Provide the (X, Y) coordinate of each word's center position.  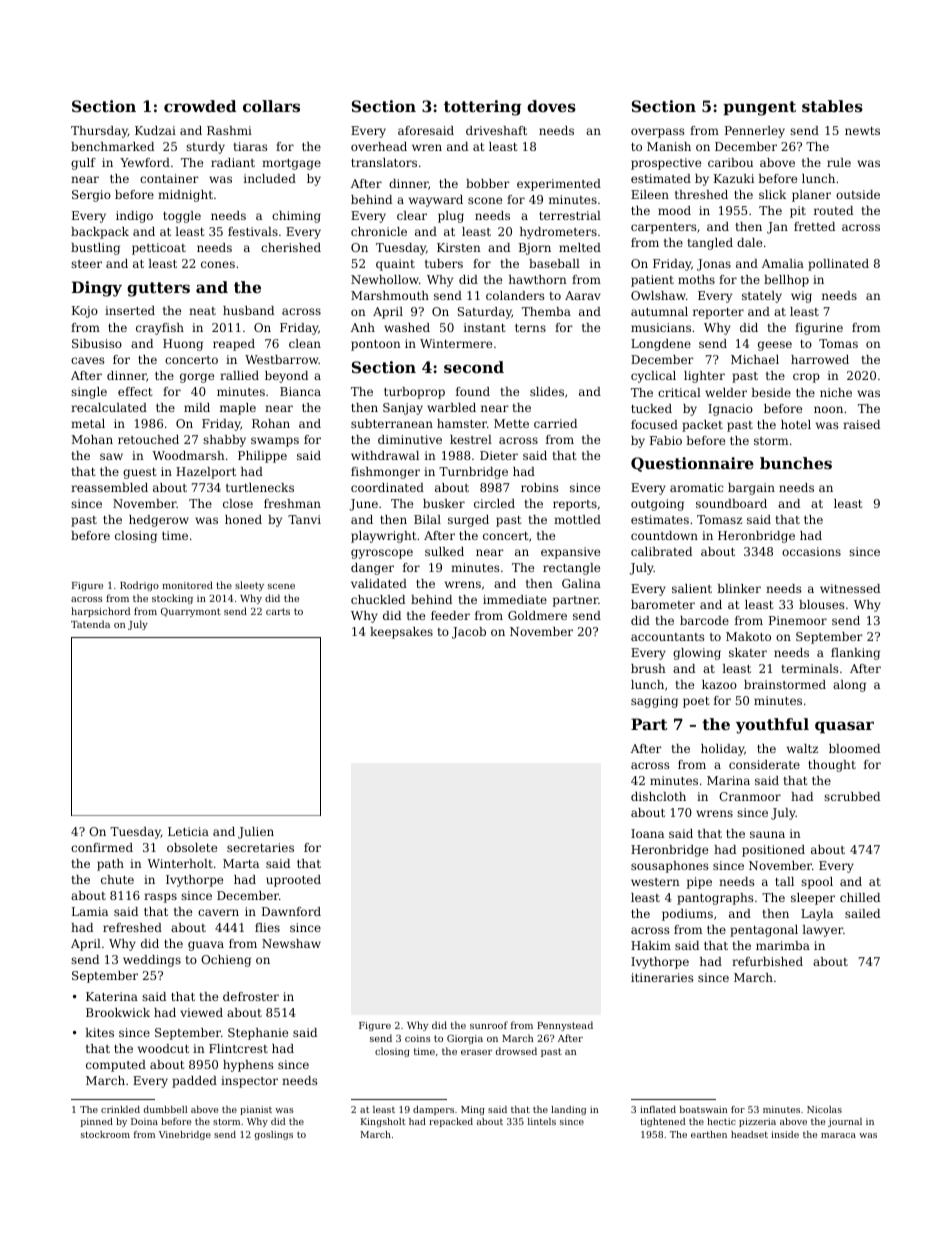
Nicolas (824, 1109)
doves (551, 106)
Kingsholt (383, 1122)
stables (832, 106)
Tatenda (90, 624)
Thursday (99, 132)
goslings (274, 1135)
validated (379, 583)
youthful (772, 726)
